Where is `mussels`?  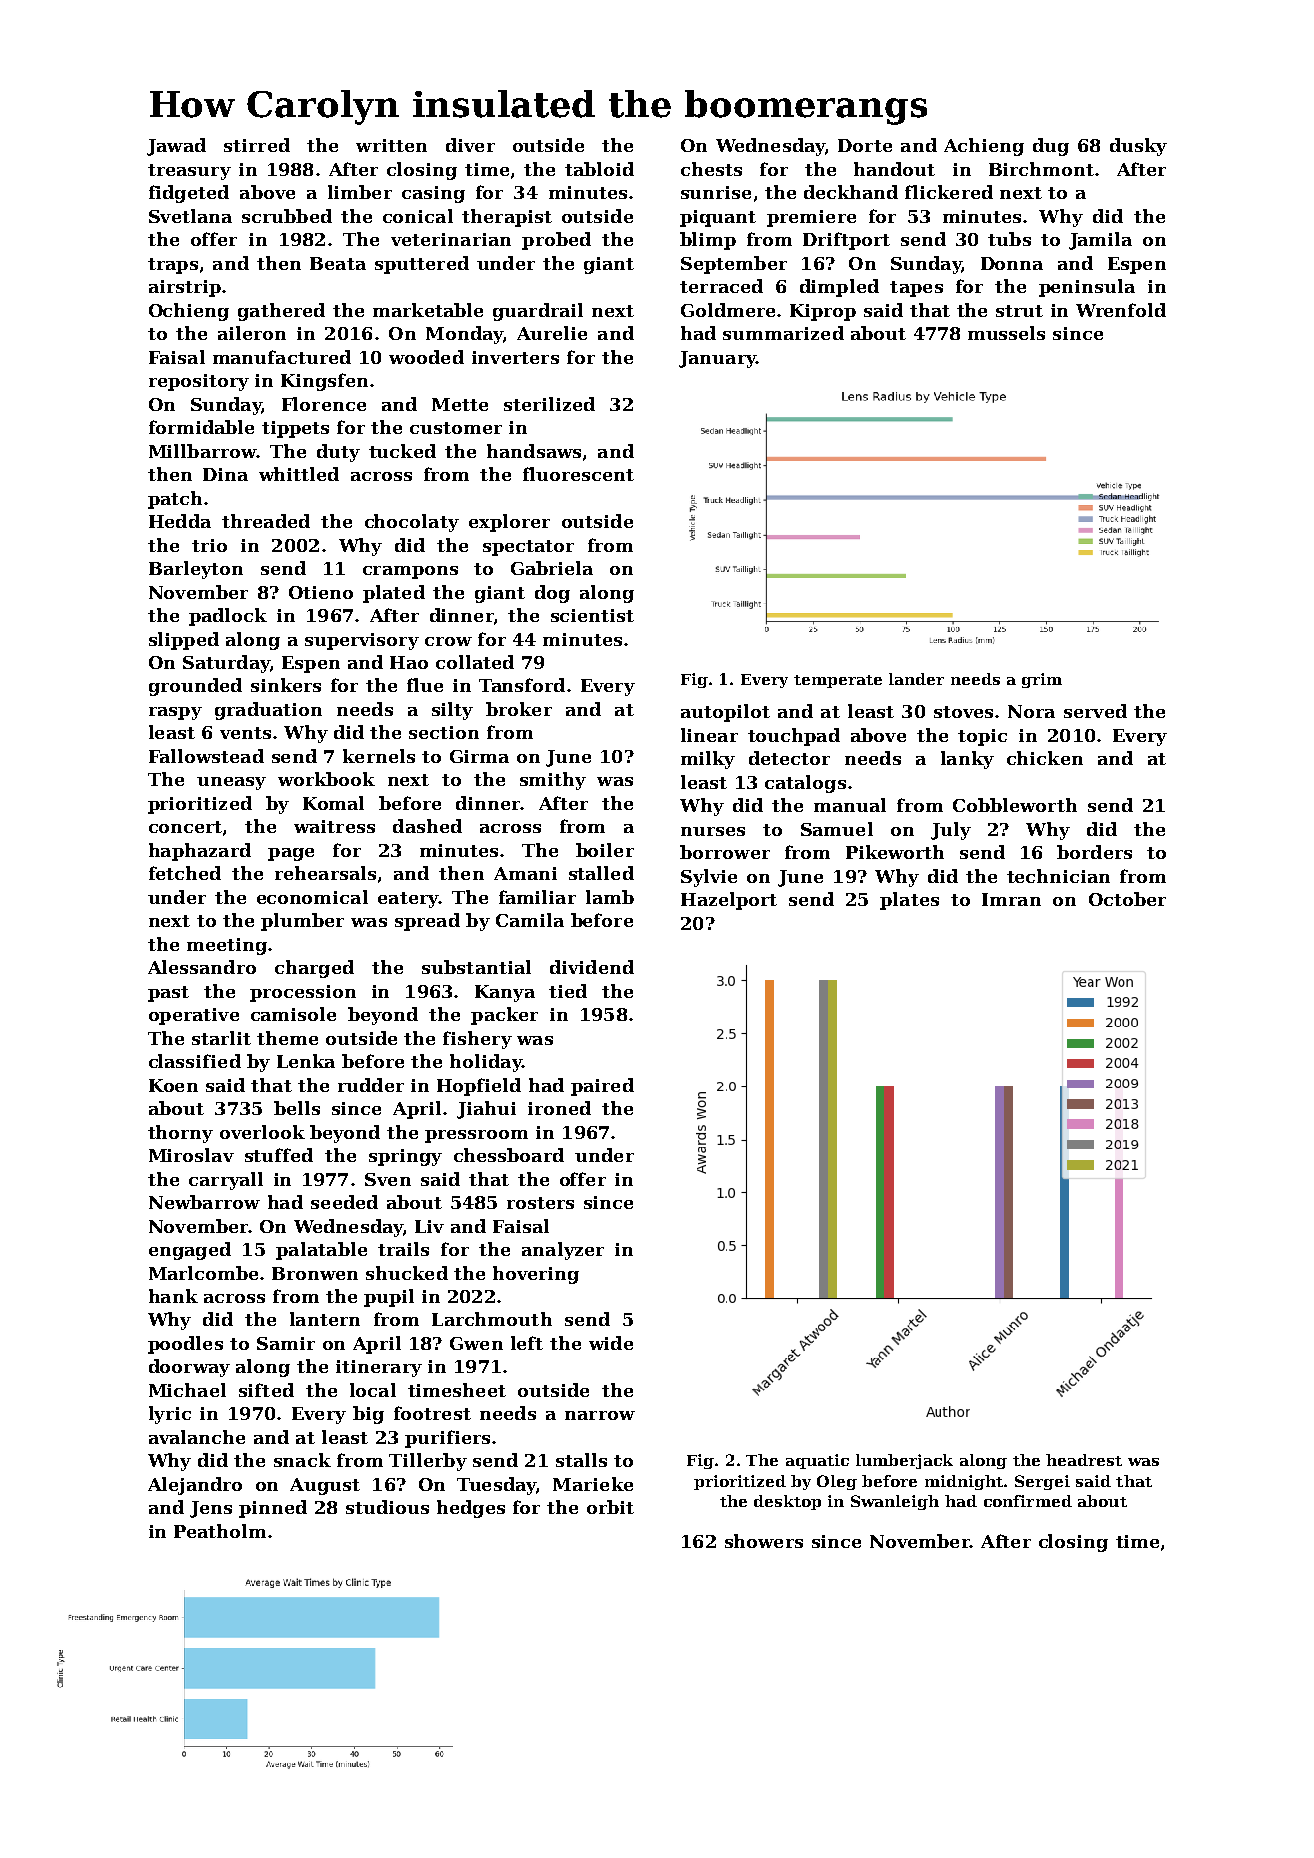 mussels is located at coordinates (1006, 333).
